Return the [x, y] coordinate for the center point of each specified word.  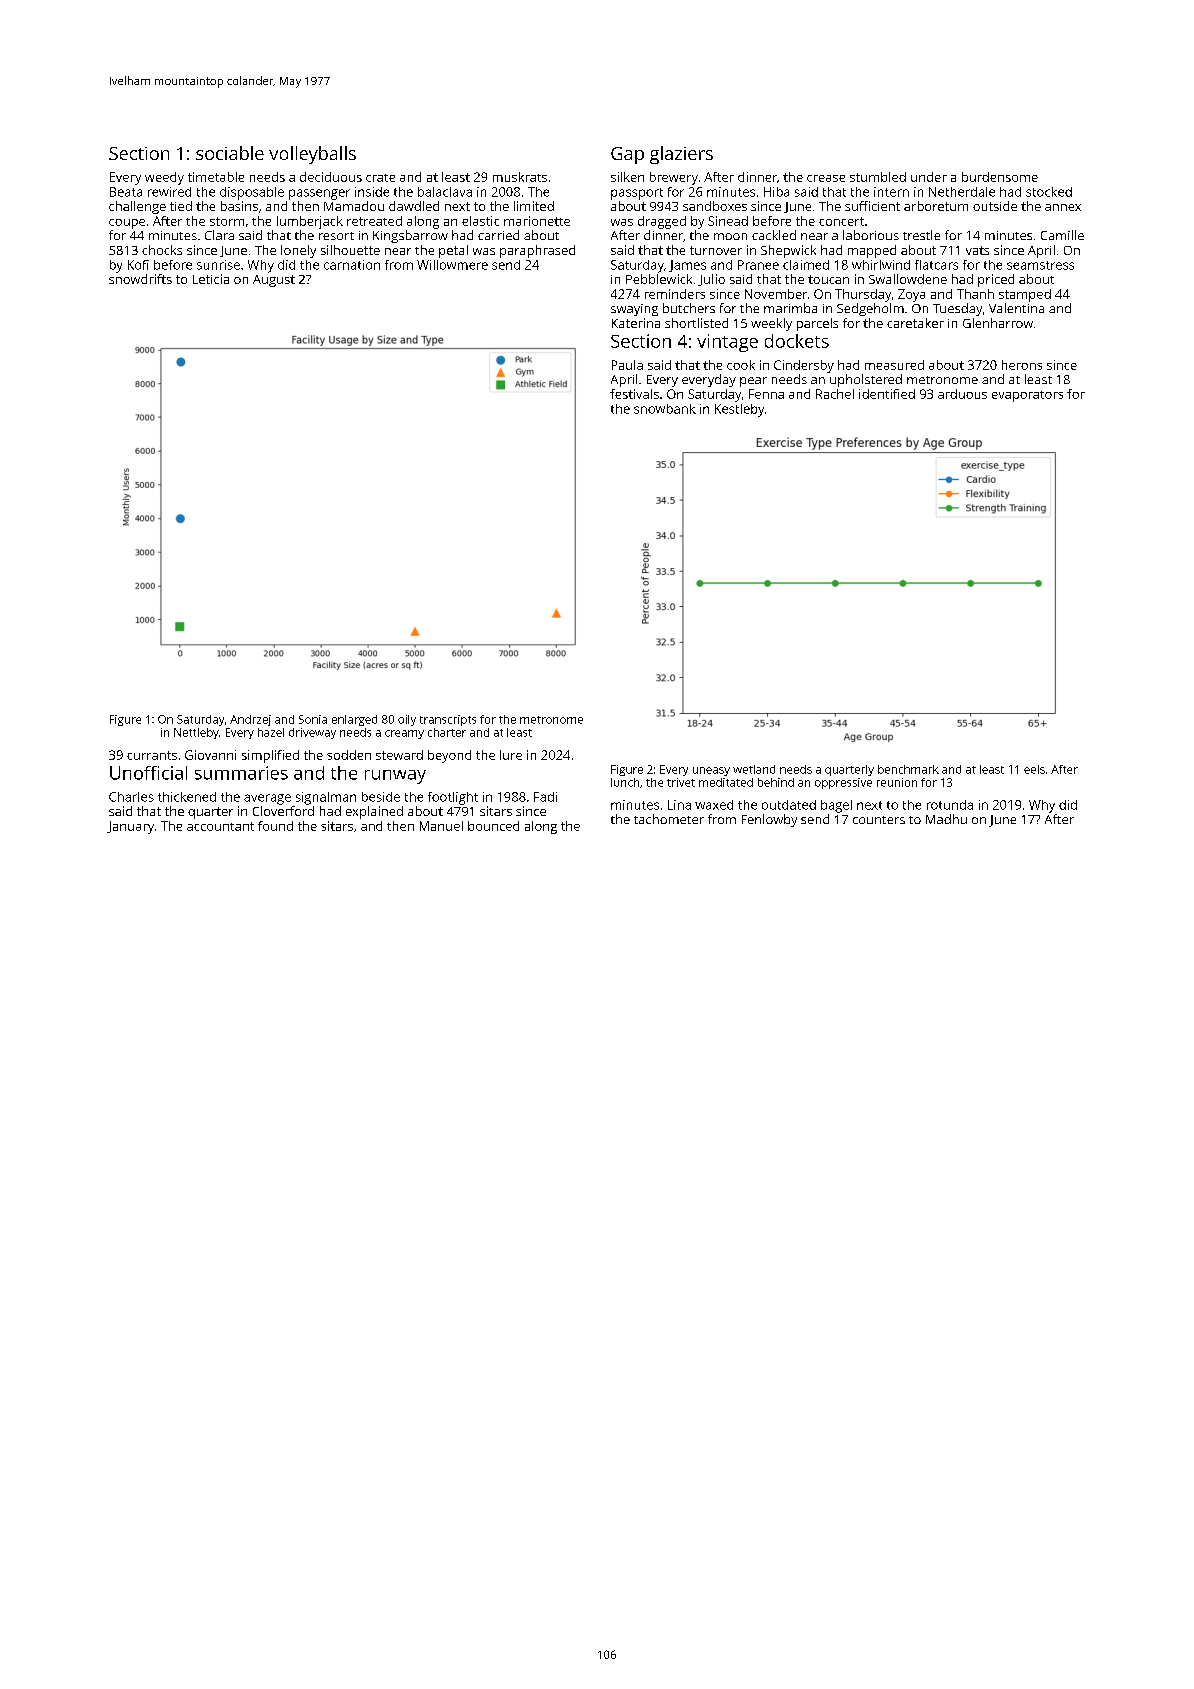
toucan [828, 279]
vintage [727, 343]
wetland [754, 769]
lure [511, 755]
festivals [634, 394]
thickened [187, 797]
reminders [675, 294]
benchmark [908, 769]
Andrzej [250, 720]
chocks [162, 250]
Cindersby [804, 366]
